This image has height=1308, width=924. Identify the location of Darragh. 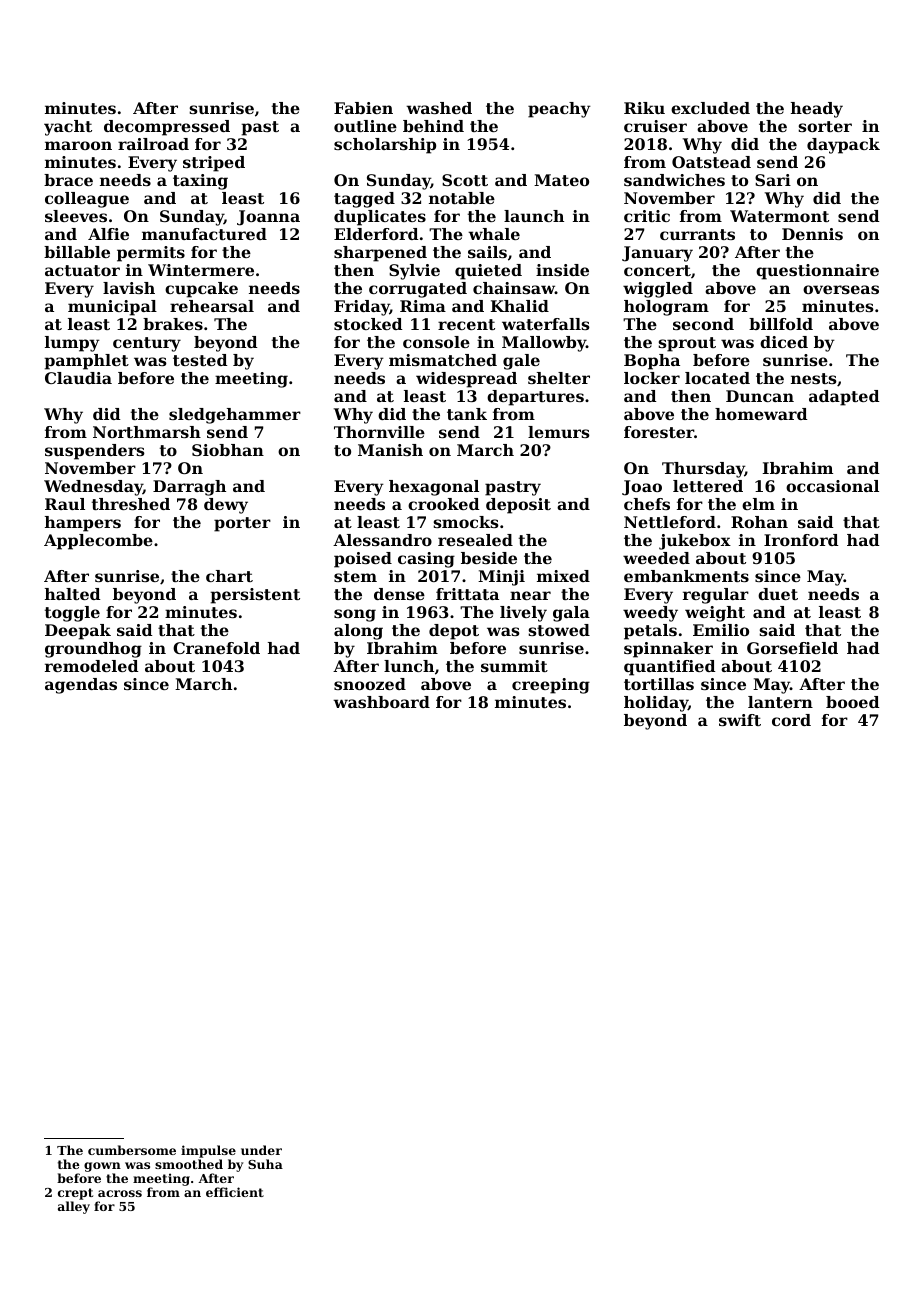
(189, 488).
